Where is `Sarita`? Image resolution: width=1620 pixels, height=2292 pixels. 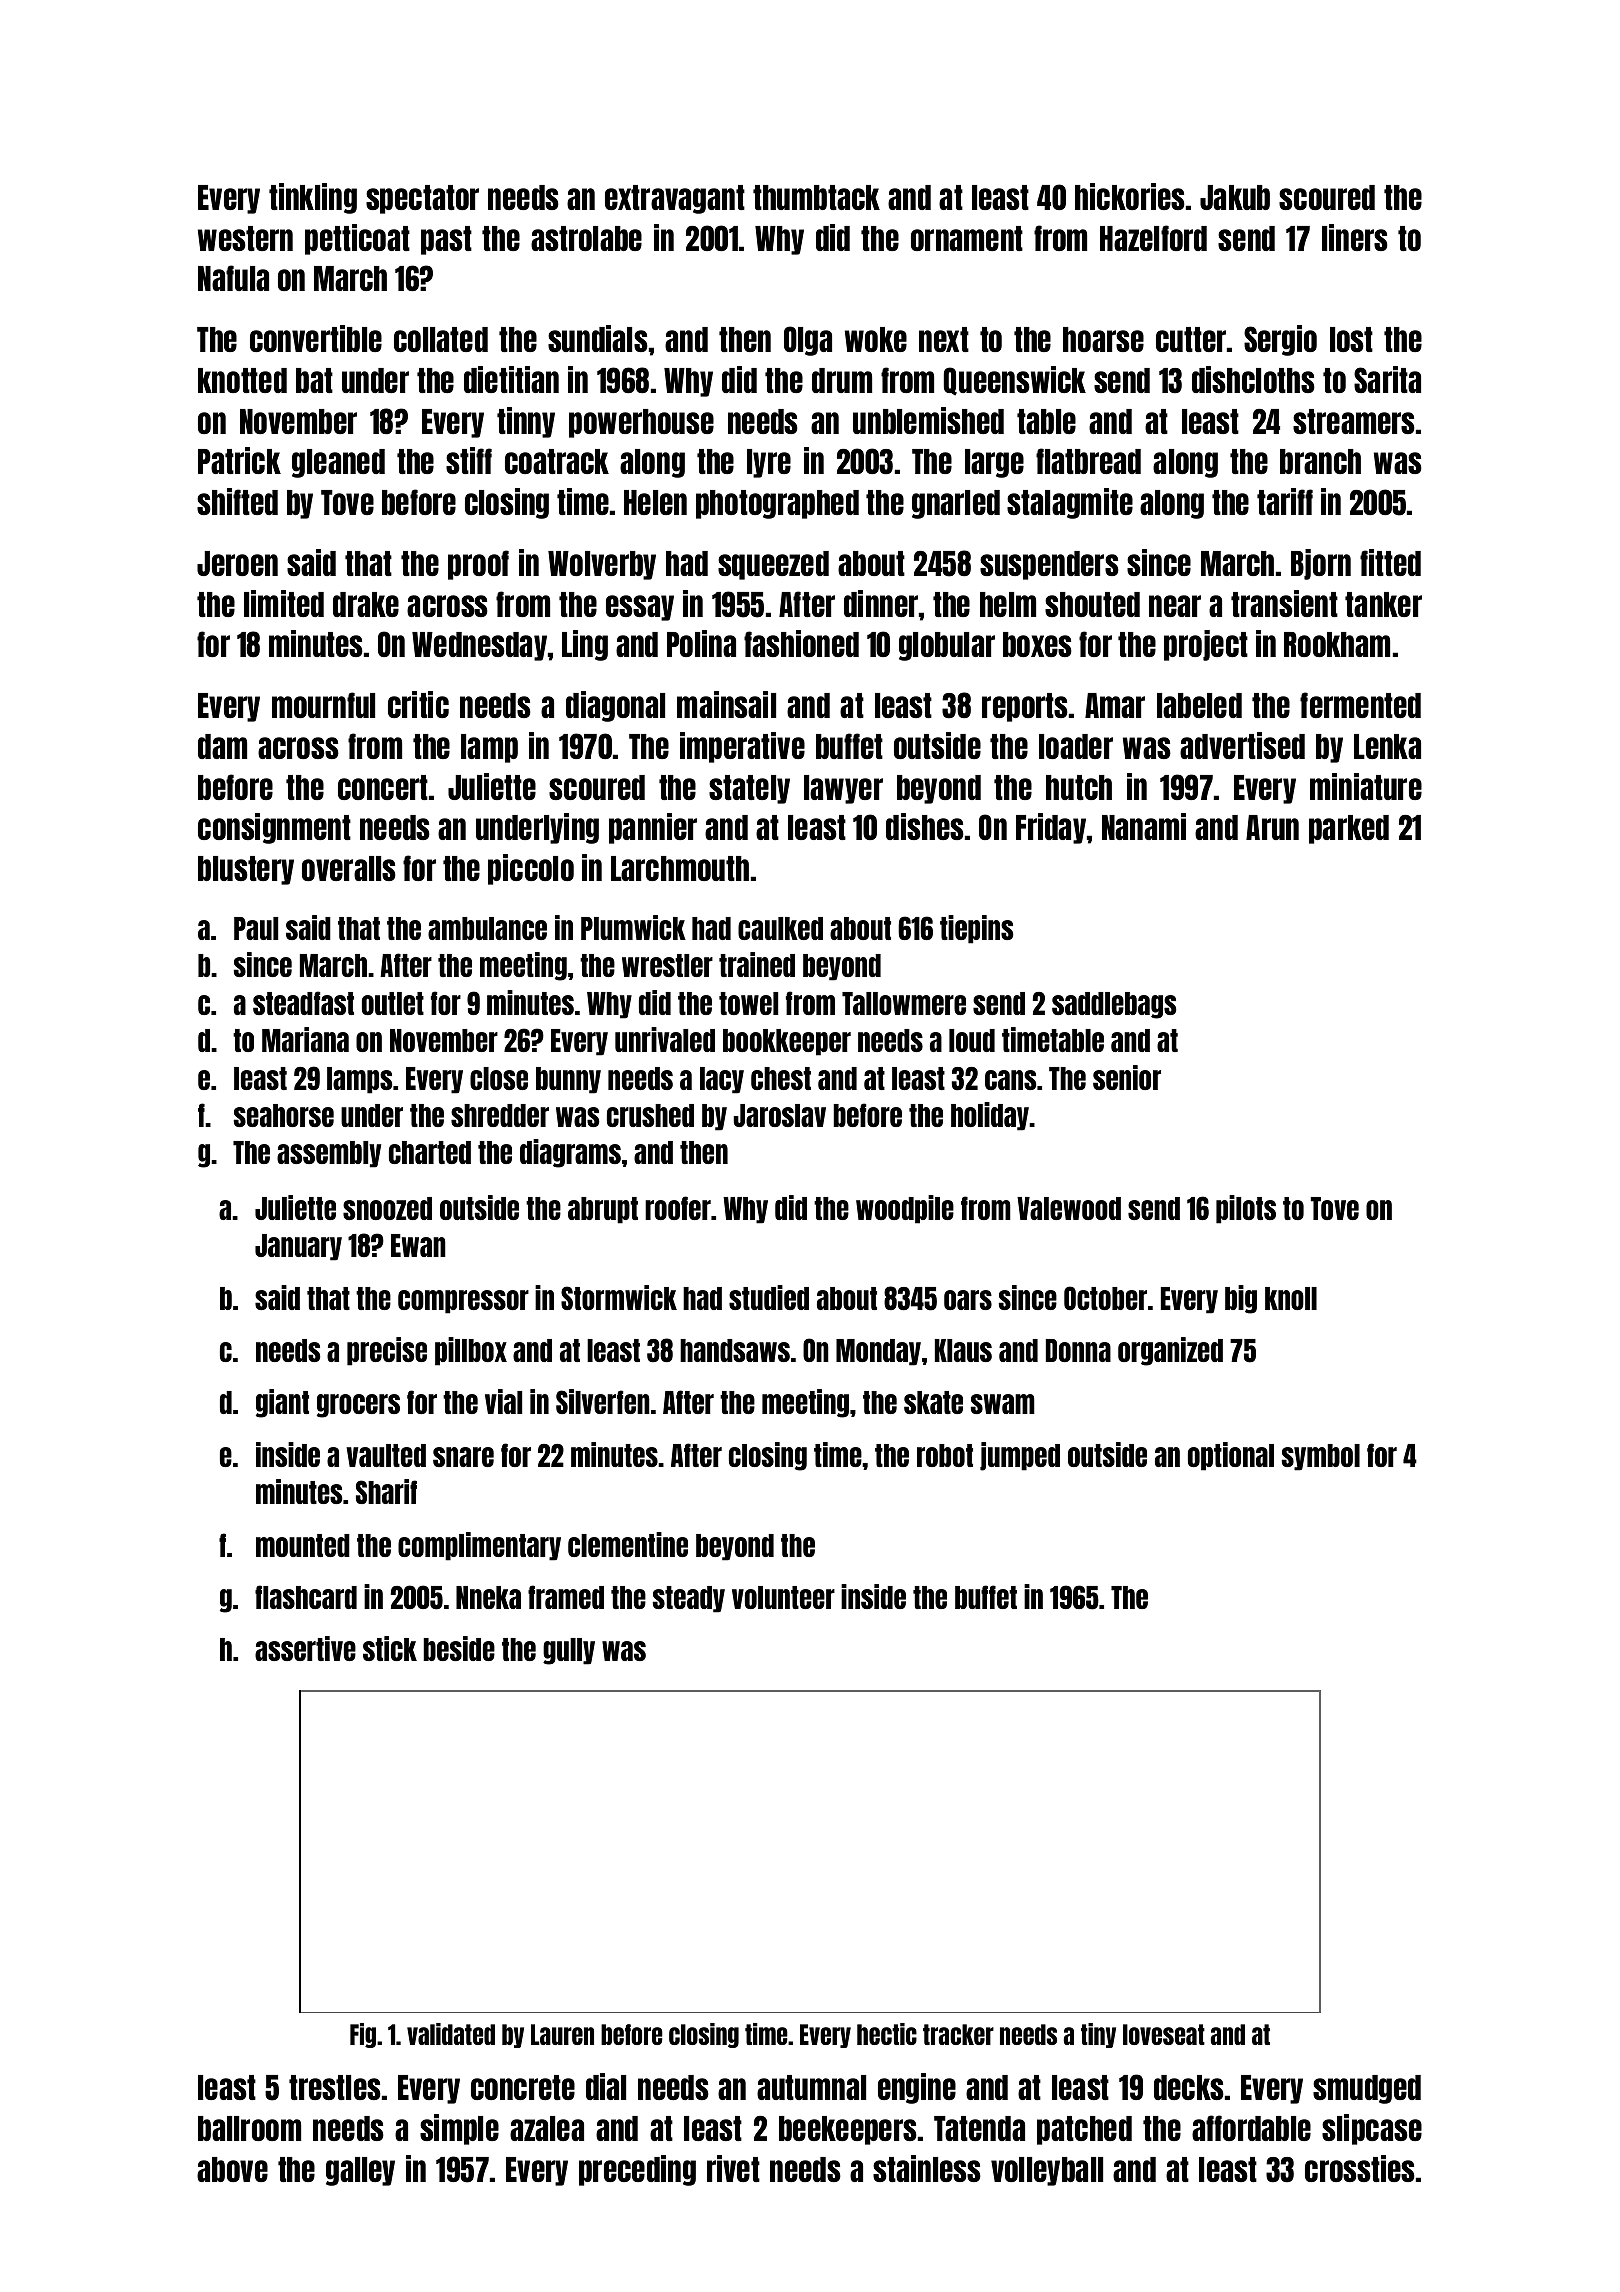
Sarita is located at coordinates (1387, 379).
